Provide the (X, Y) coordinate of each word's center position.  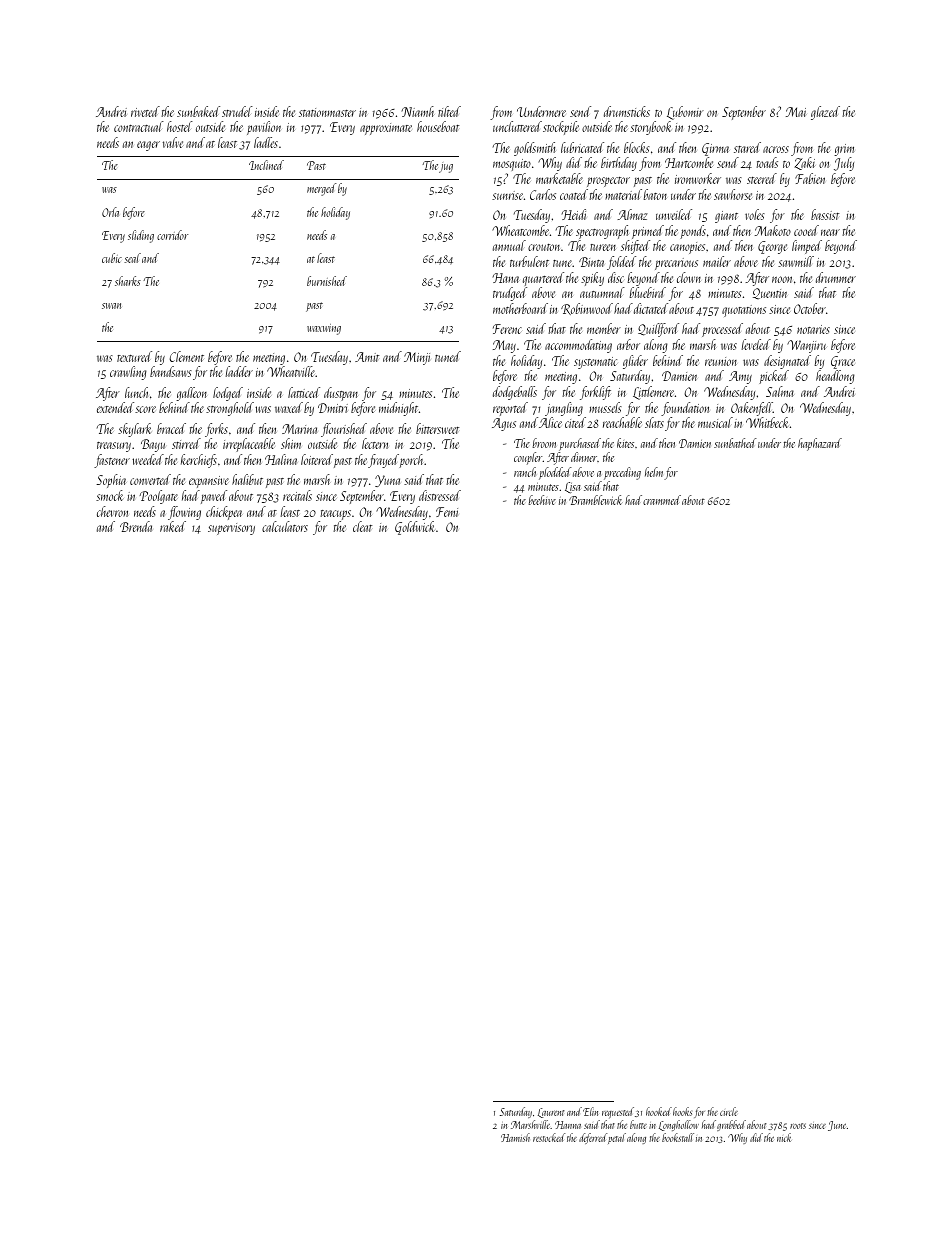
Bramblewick (596, 500)
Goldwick (415, 528)
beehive (542, 500)
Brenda (136, 526)
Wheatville (291, 371)
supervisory (231, 529)
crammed (662, 500)
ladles (266, 142)
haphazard (820, 444)
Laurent (551, 1113)
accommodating (578, 346)
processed (722, 330)
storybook (650, 128)
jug (446, 167)
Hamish (515, 1137)
